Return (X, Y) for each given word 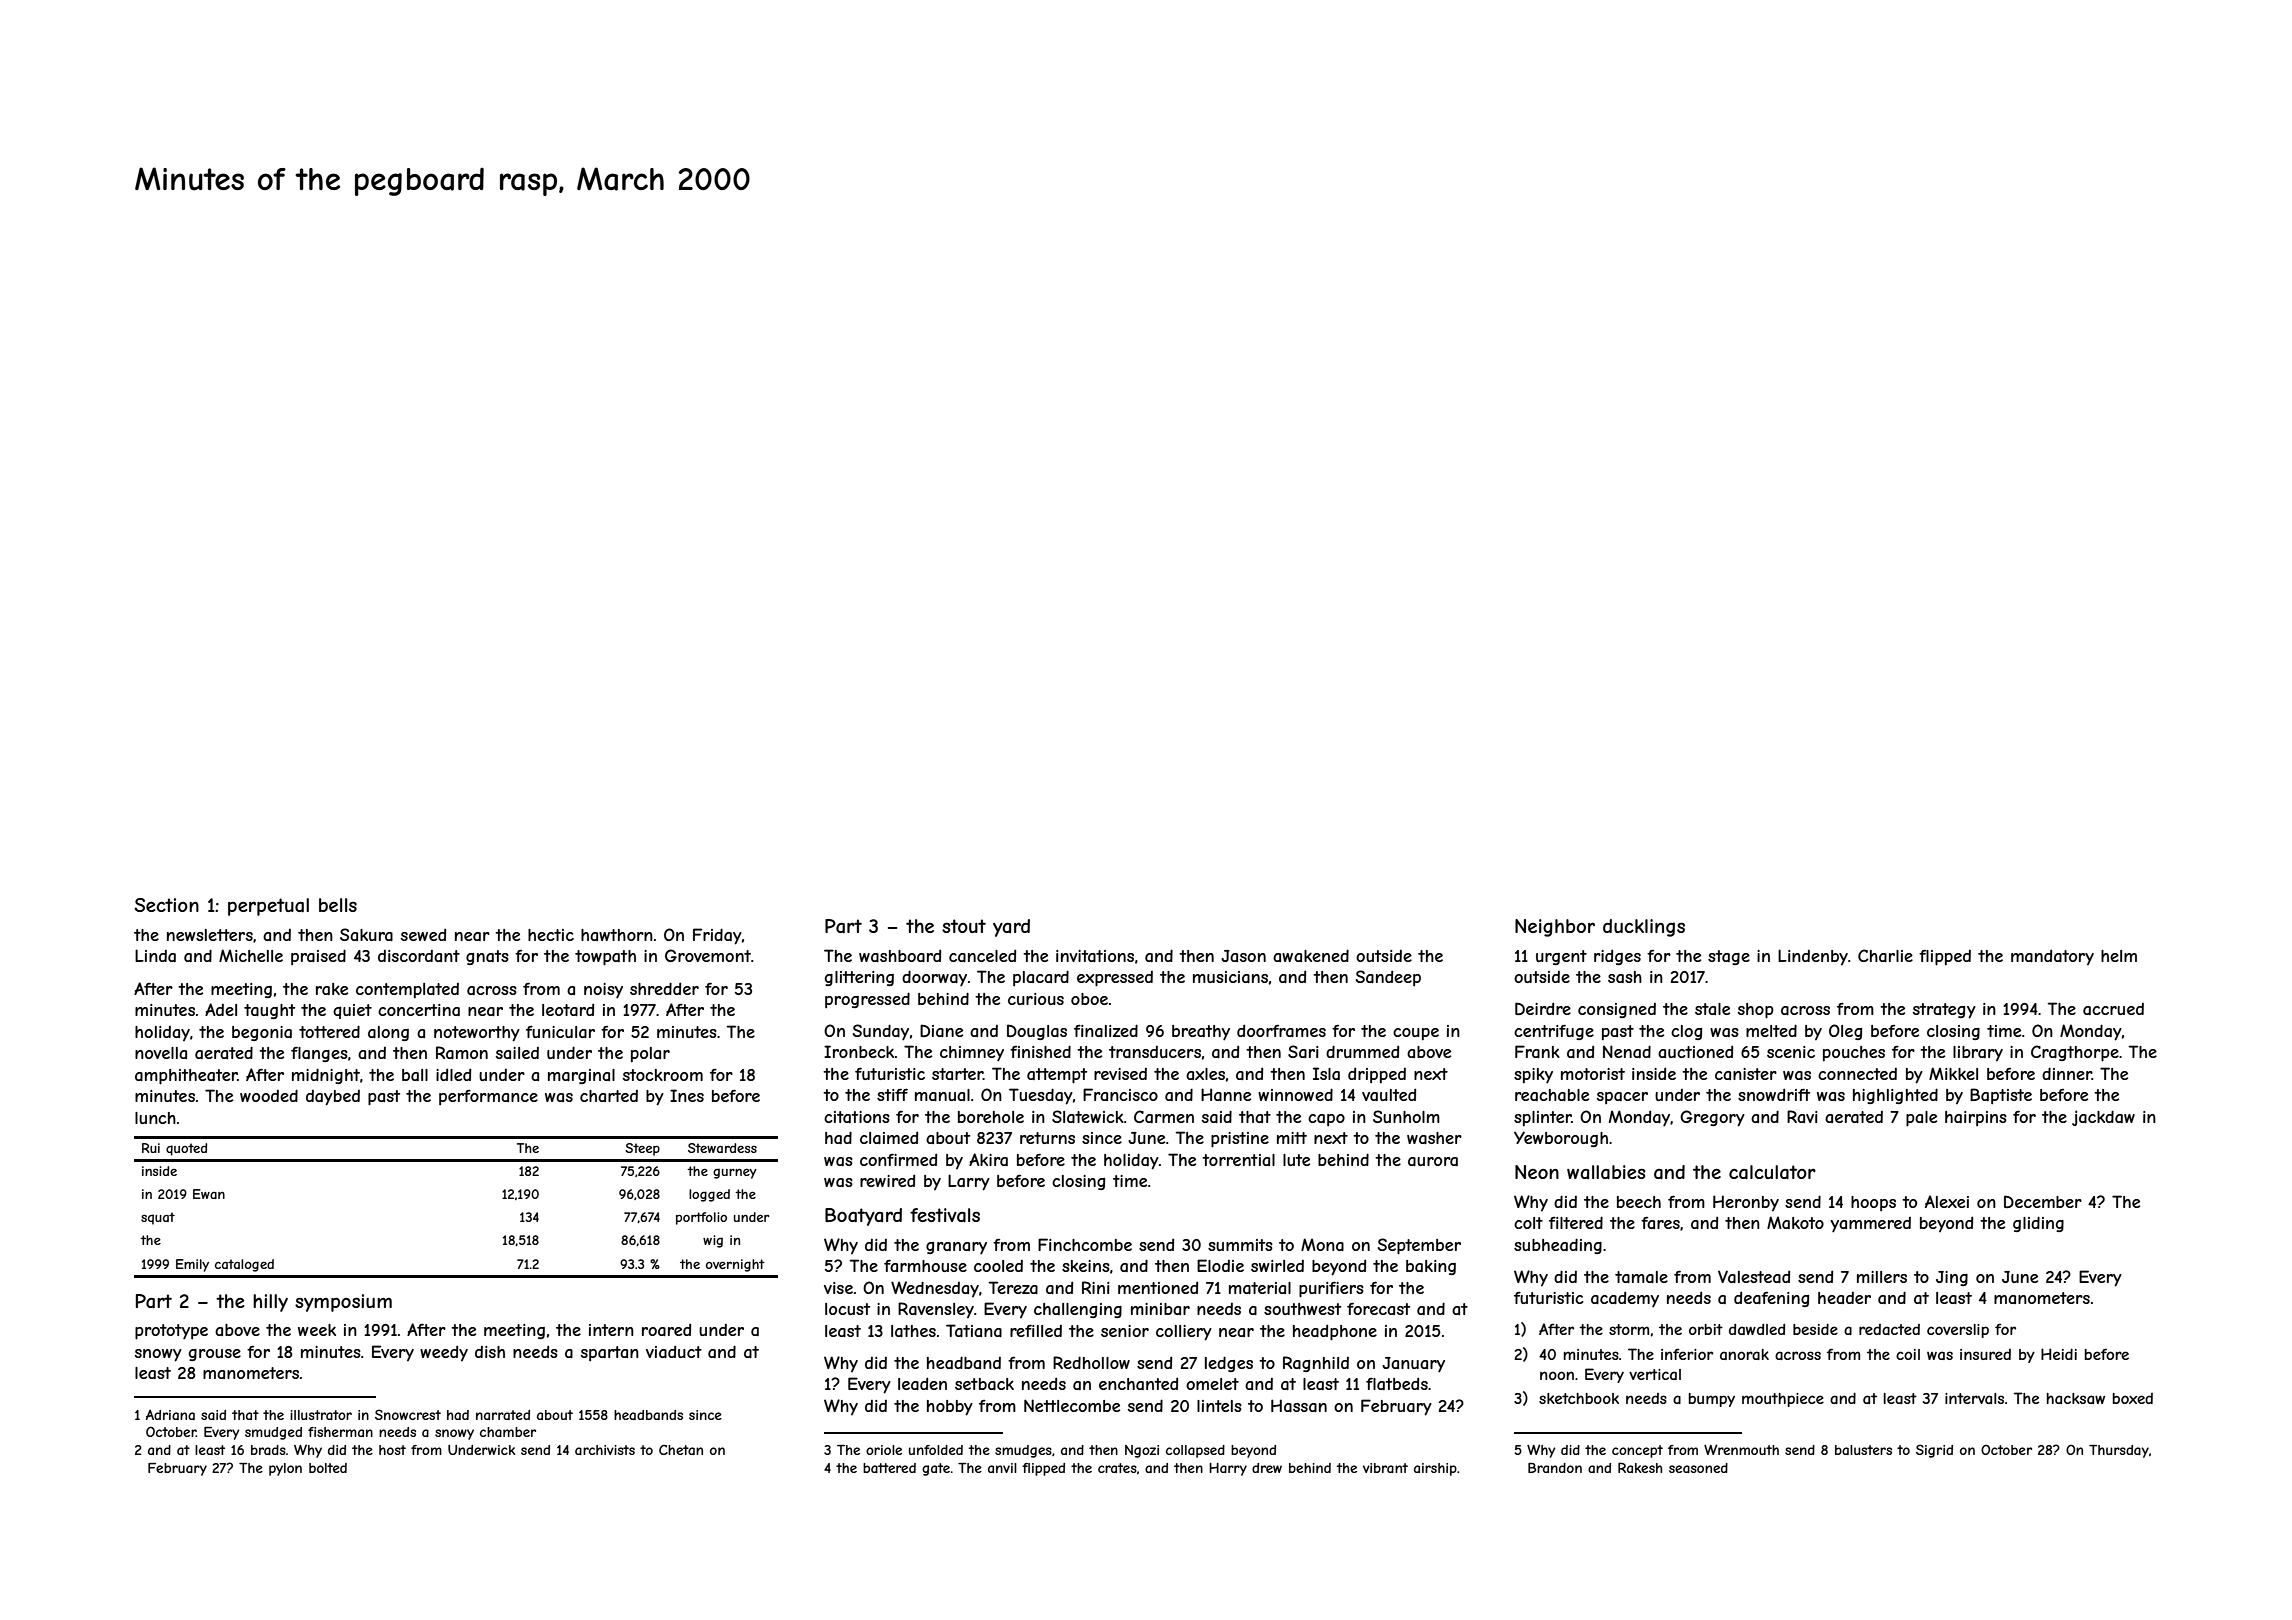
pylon (285, 1469)
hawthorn (617, 935)
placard (1041, 978)
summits (1240, 1245)
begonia (262, 1033)
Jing (1952, 1278)
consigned (1617, 1010)
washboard (900, 955)
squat (158, 1218)
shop (1756, 1011)
